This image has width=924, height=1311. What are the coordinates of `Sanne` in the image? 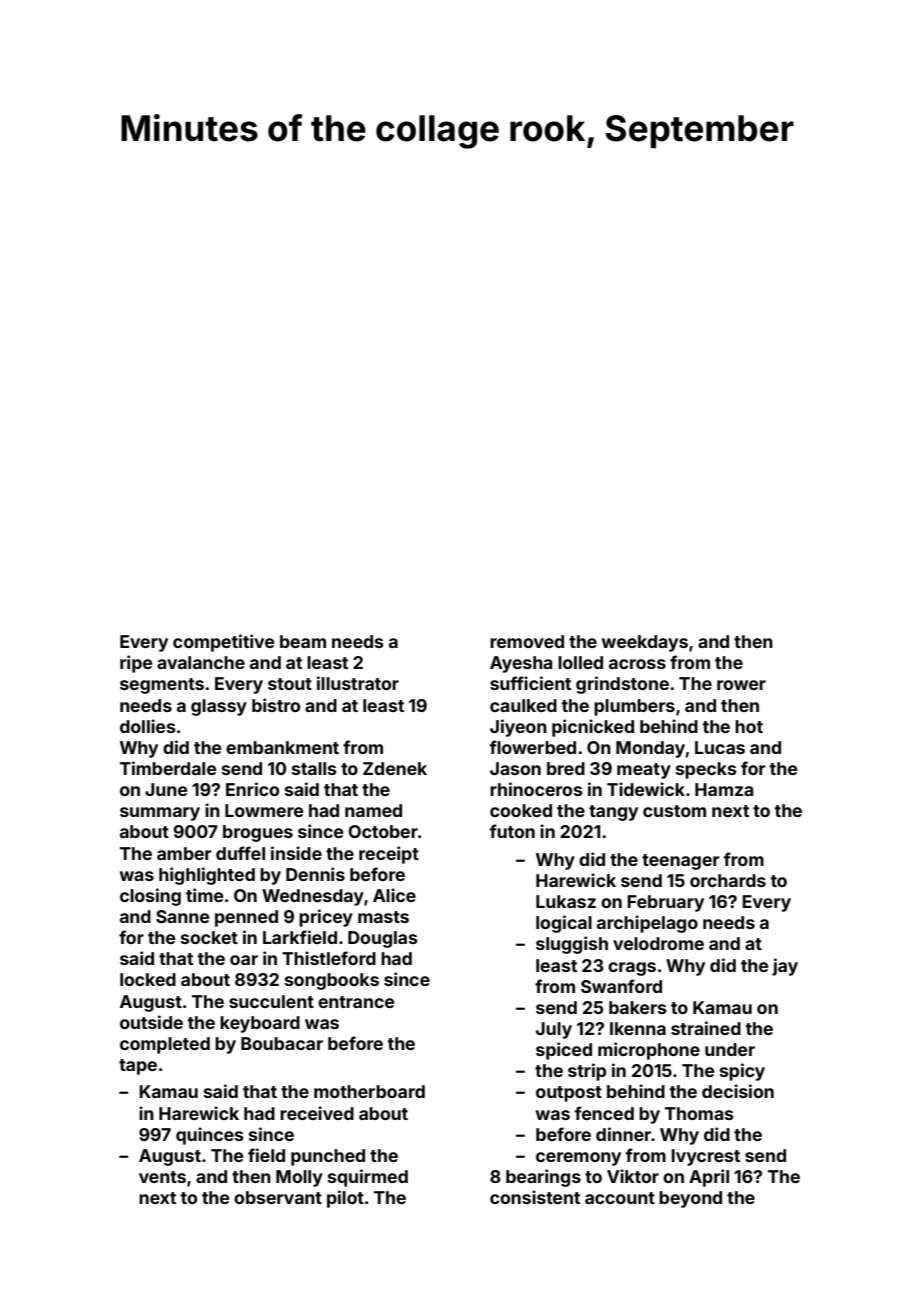 It's located at (182, 916).
